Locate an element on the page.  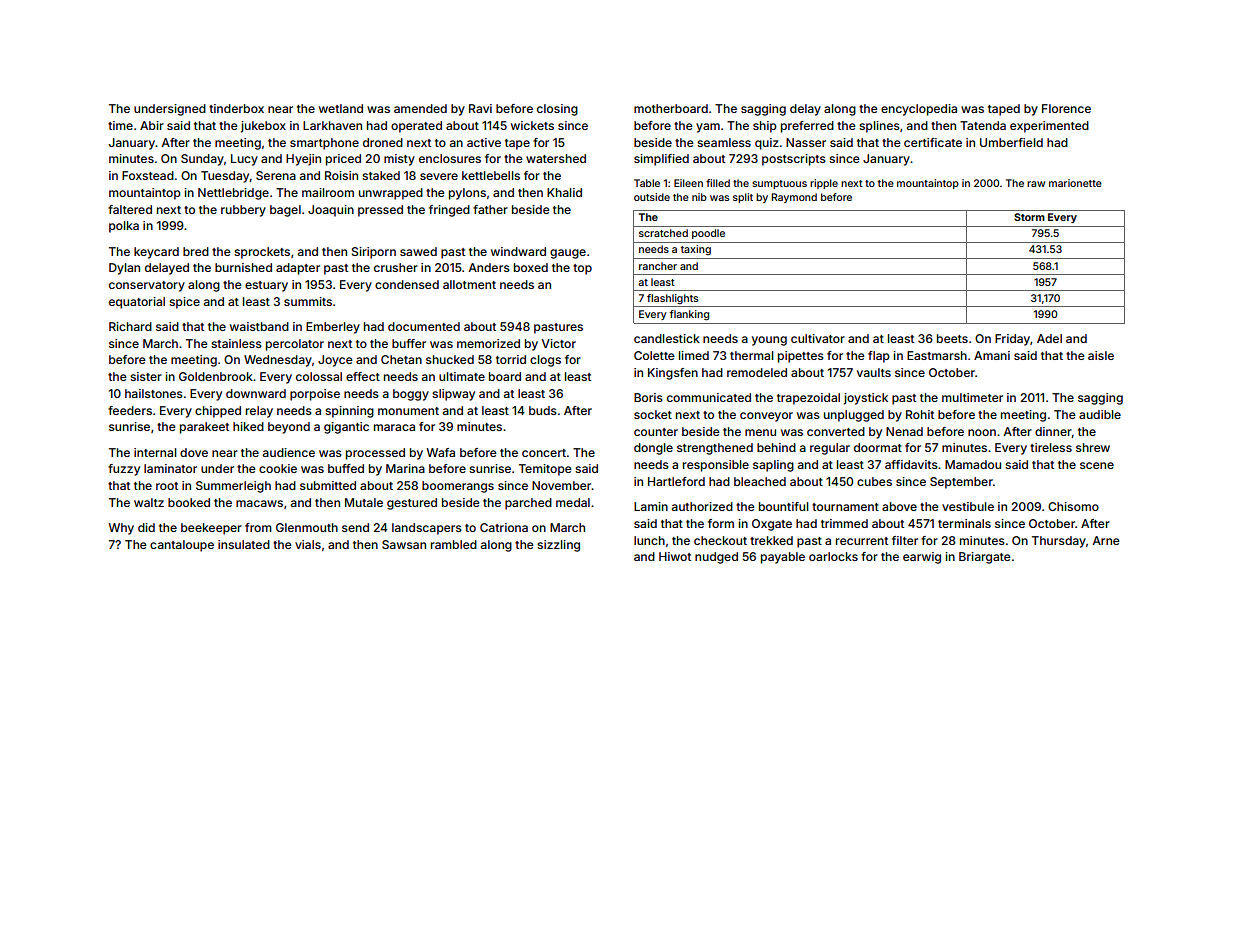
waltz is located at coordinates (149, 502).
